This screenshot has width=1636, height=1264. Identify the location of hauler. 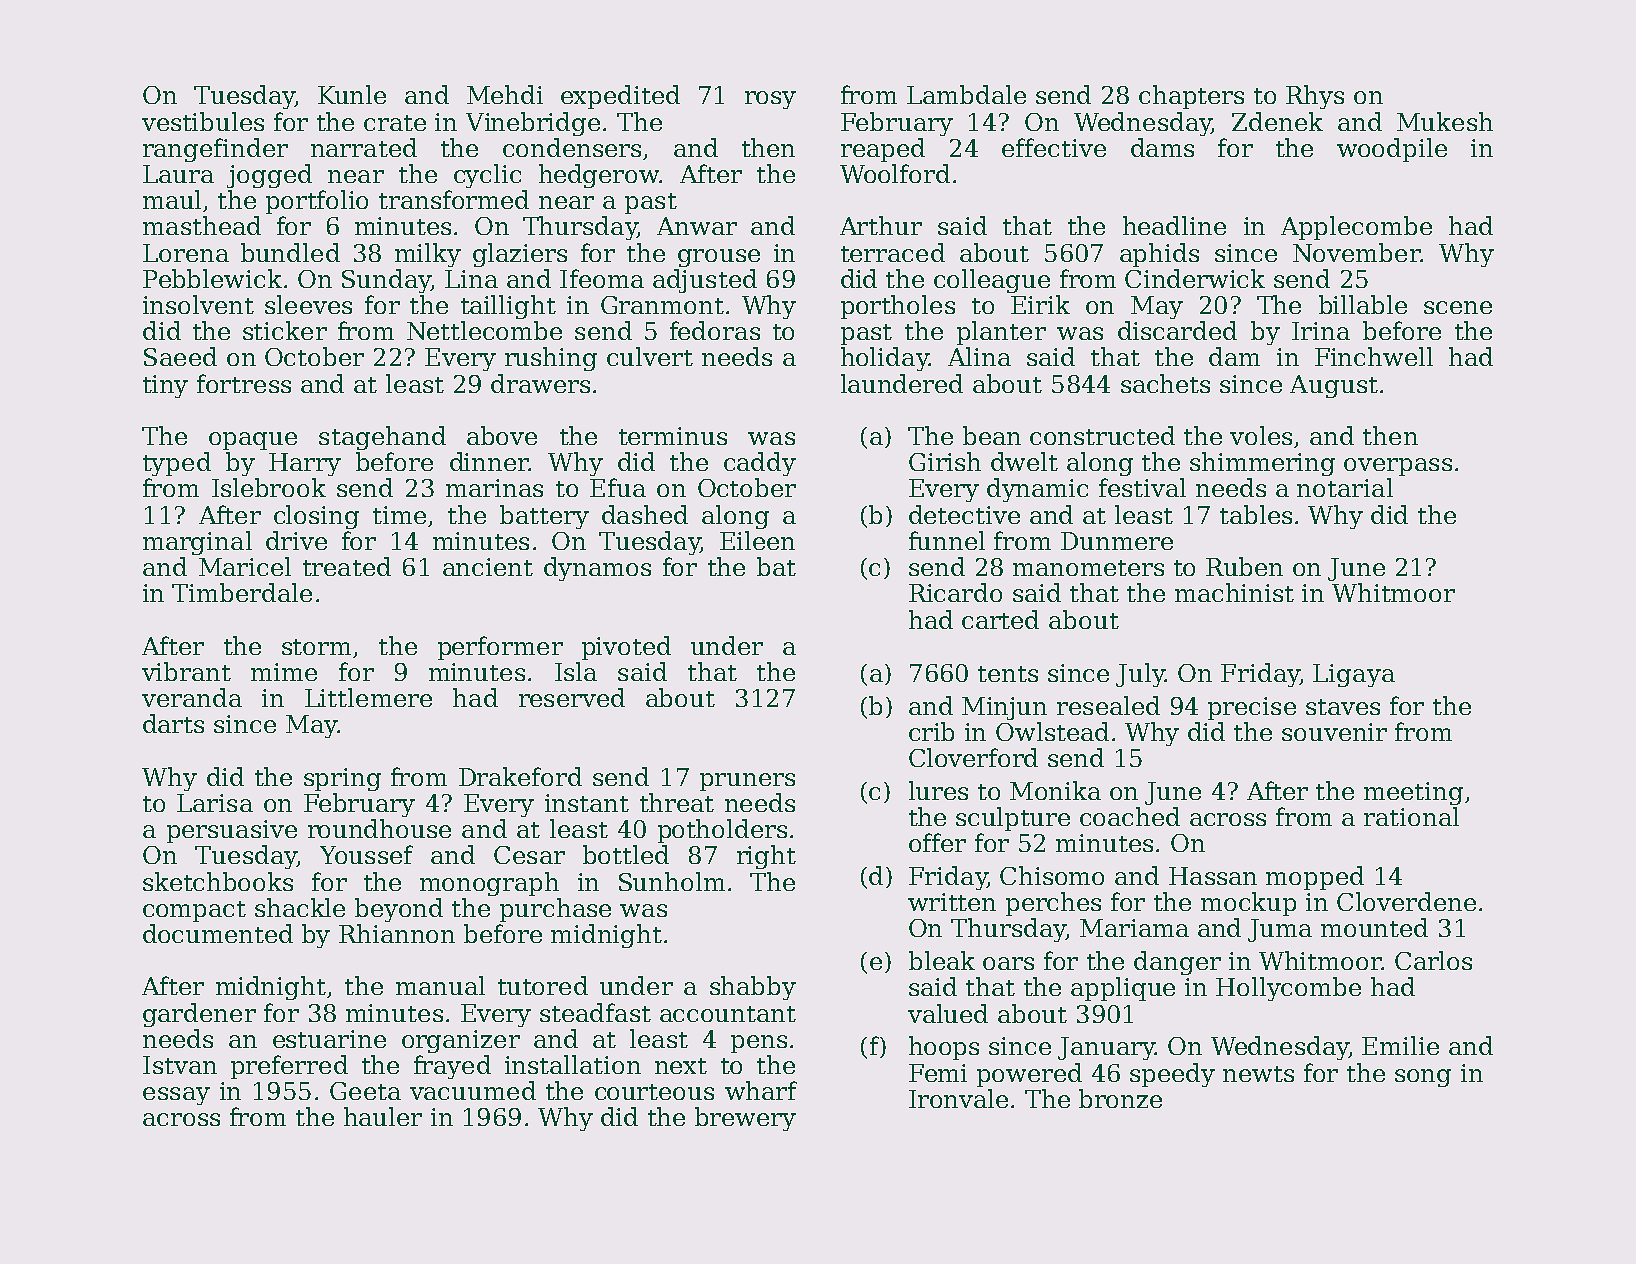
(383, 1116).
